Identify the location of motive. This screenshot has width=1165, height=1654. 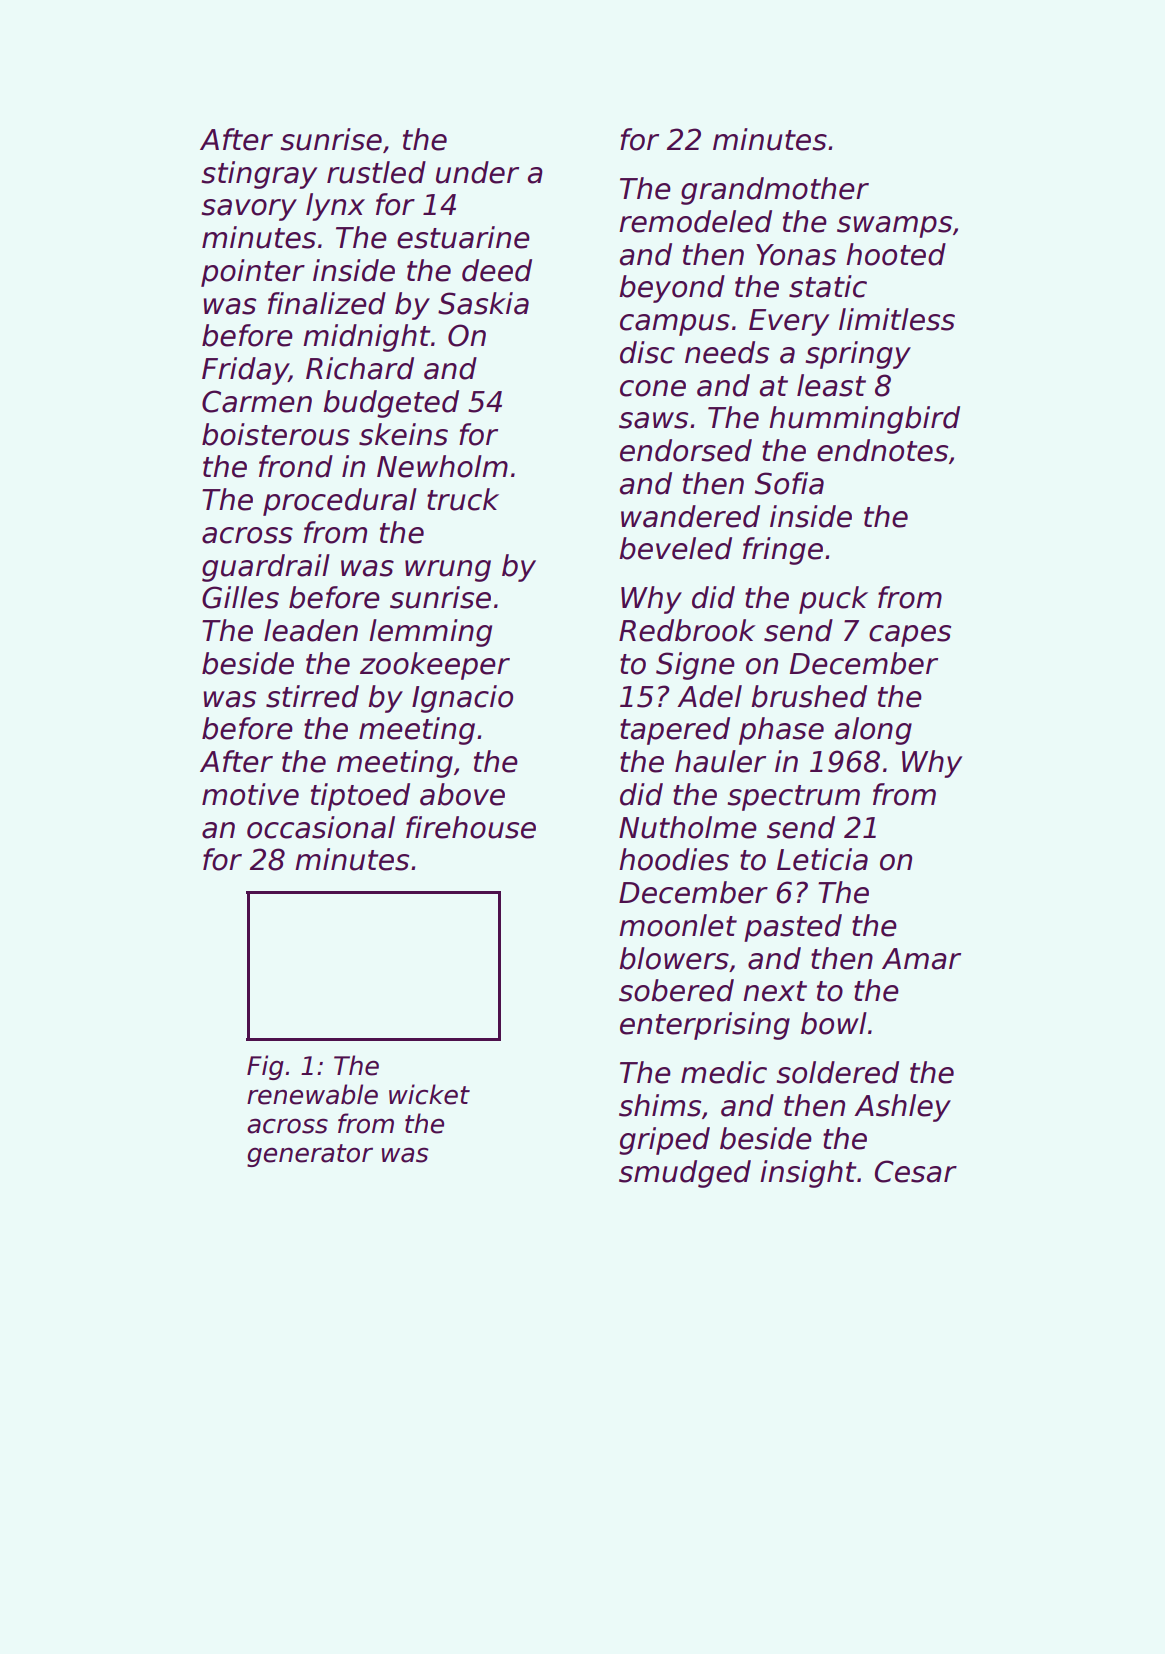
(250, 794).
